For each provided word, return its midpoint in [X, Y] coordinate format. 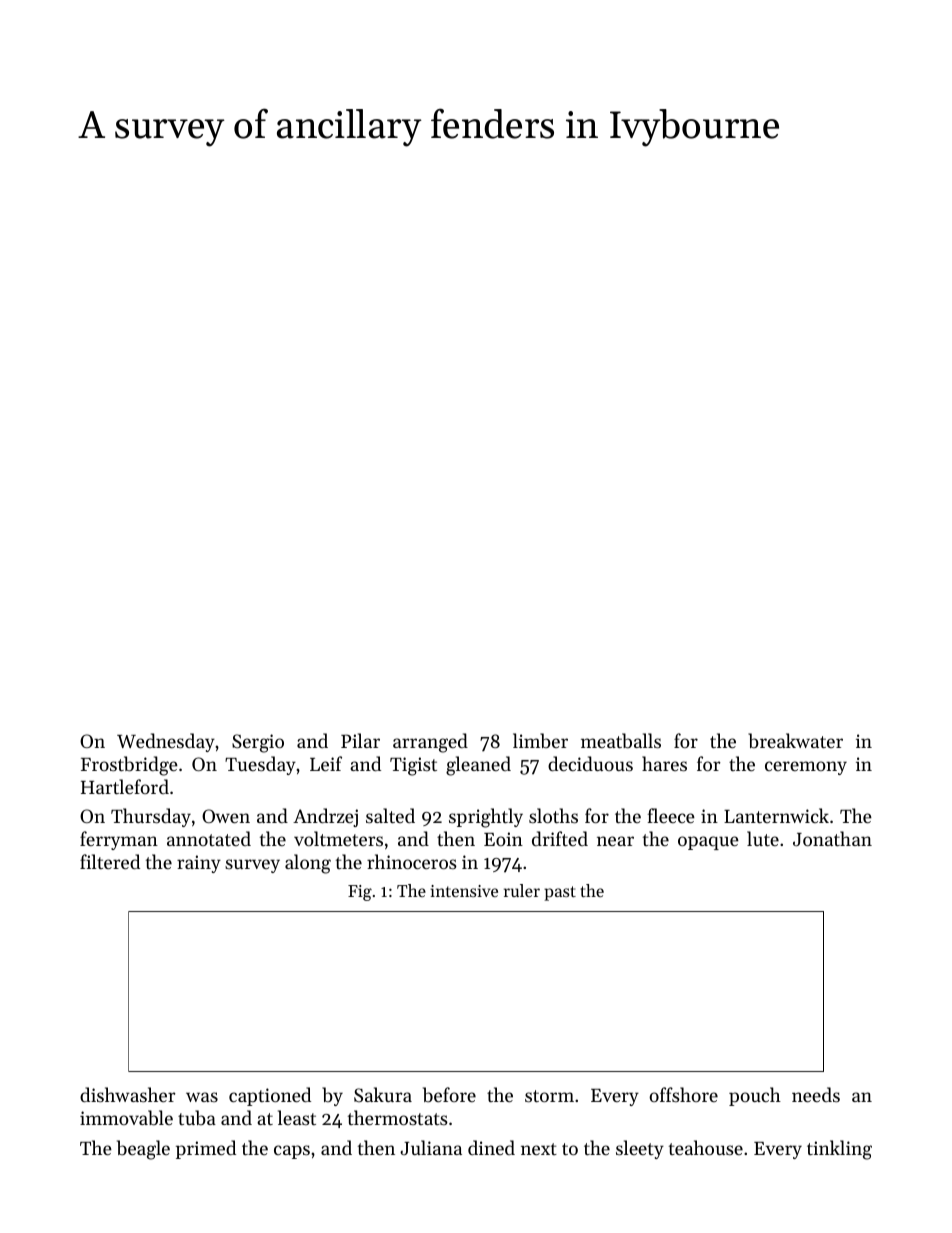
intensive [464, 891]
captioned [270, 1096]
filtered [110, 861]
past [560, 893]
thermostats [398, 1117]
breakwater [795, 740]
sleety [640, 1149]
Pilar [360, 740]
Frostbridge [129, 766]
